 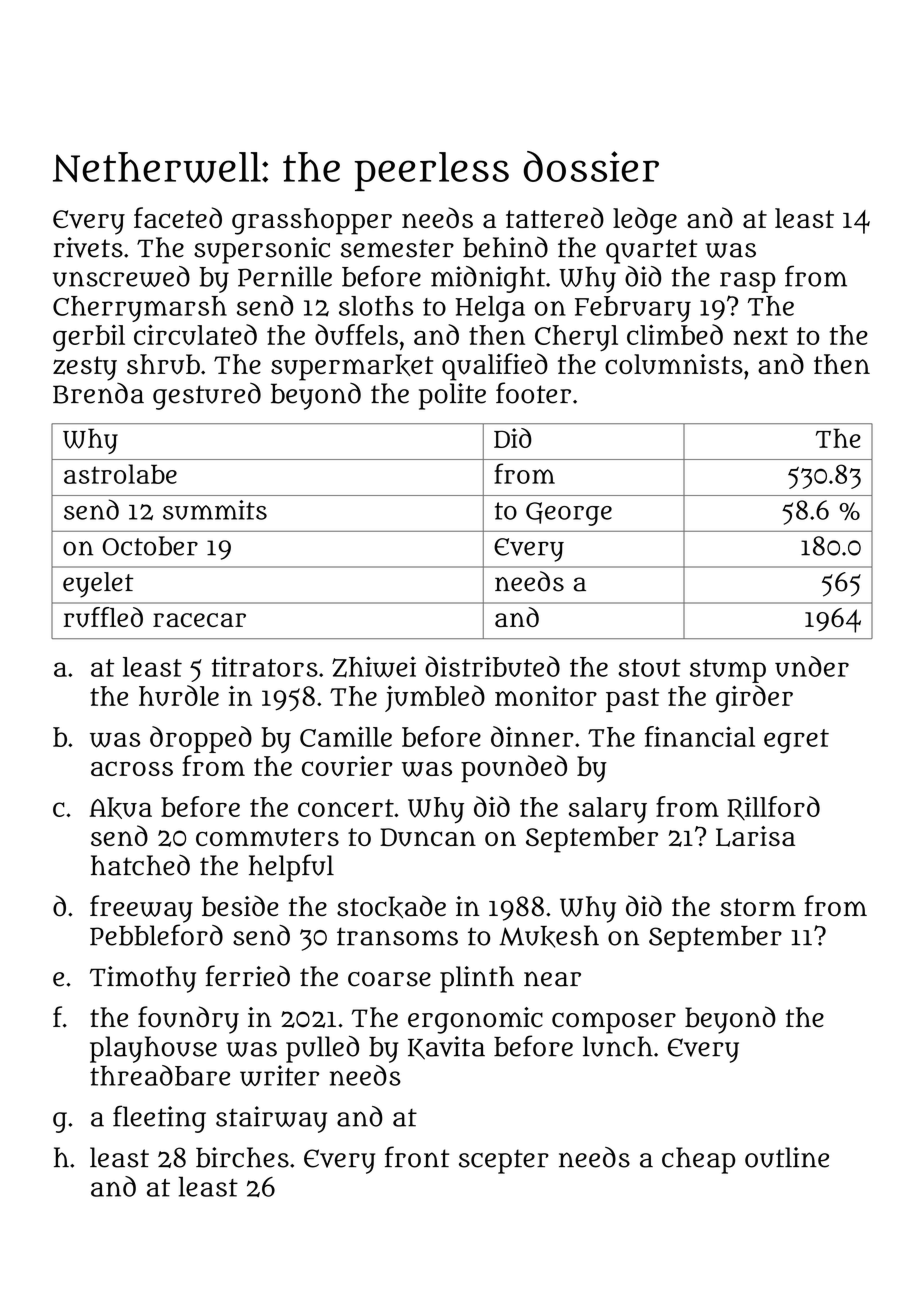 What do you see at coordinates (758, 907) in the document?
I see `storm` at bounding box center [758, 907].
